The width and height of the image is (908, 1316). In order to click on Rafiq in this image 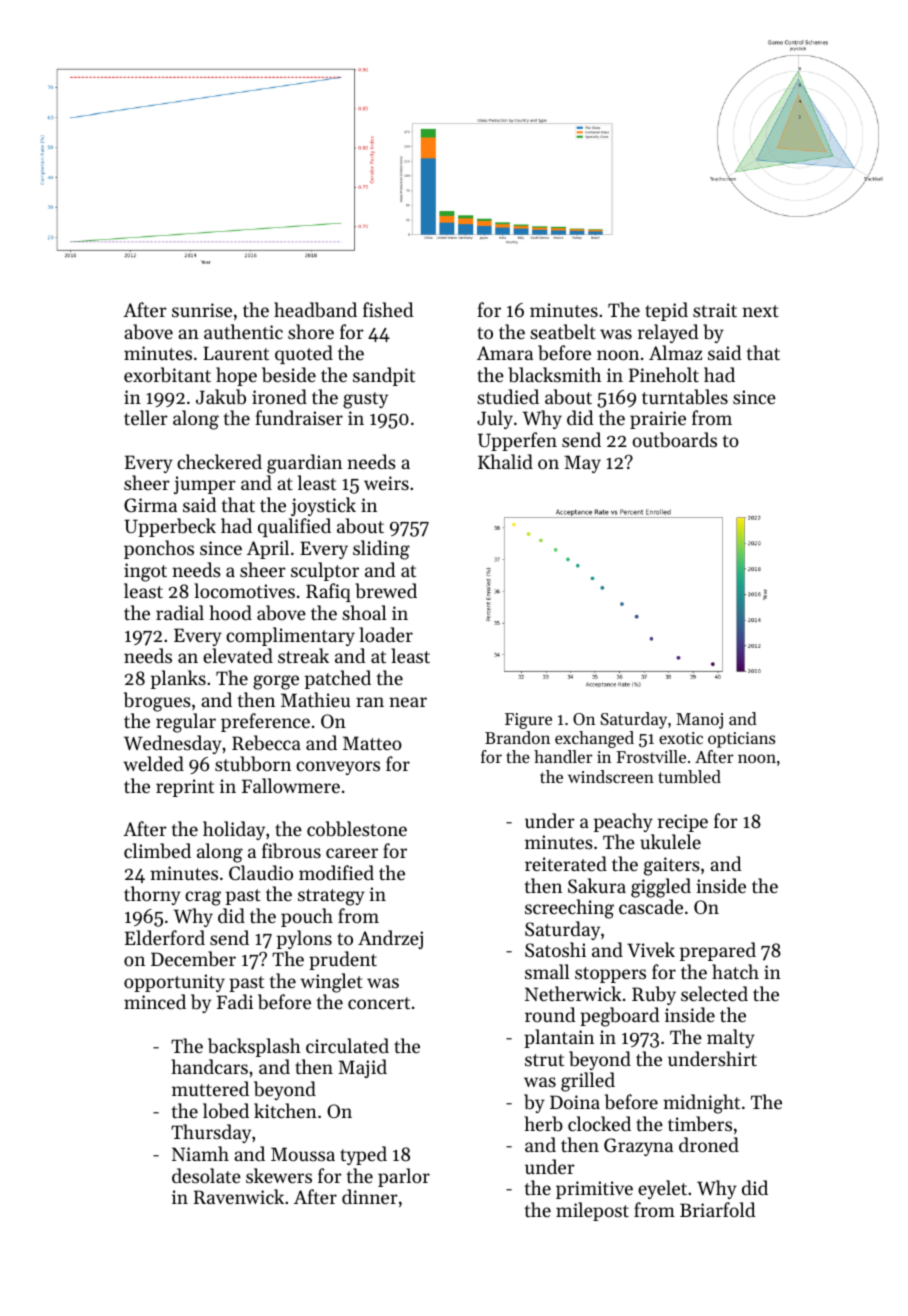, I will do `click(328, 592)`.
